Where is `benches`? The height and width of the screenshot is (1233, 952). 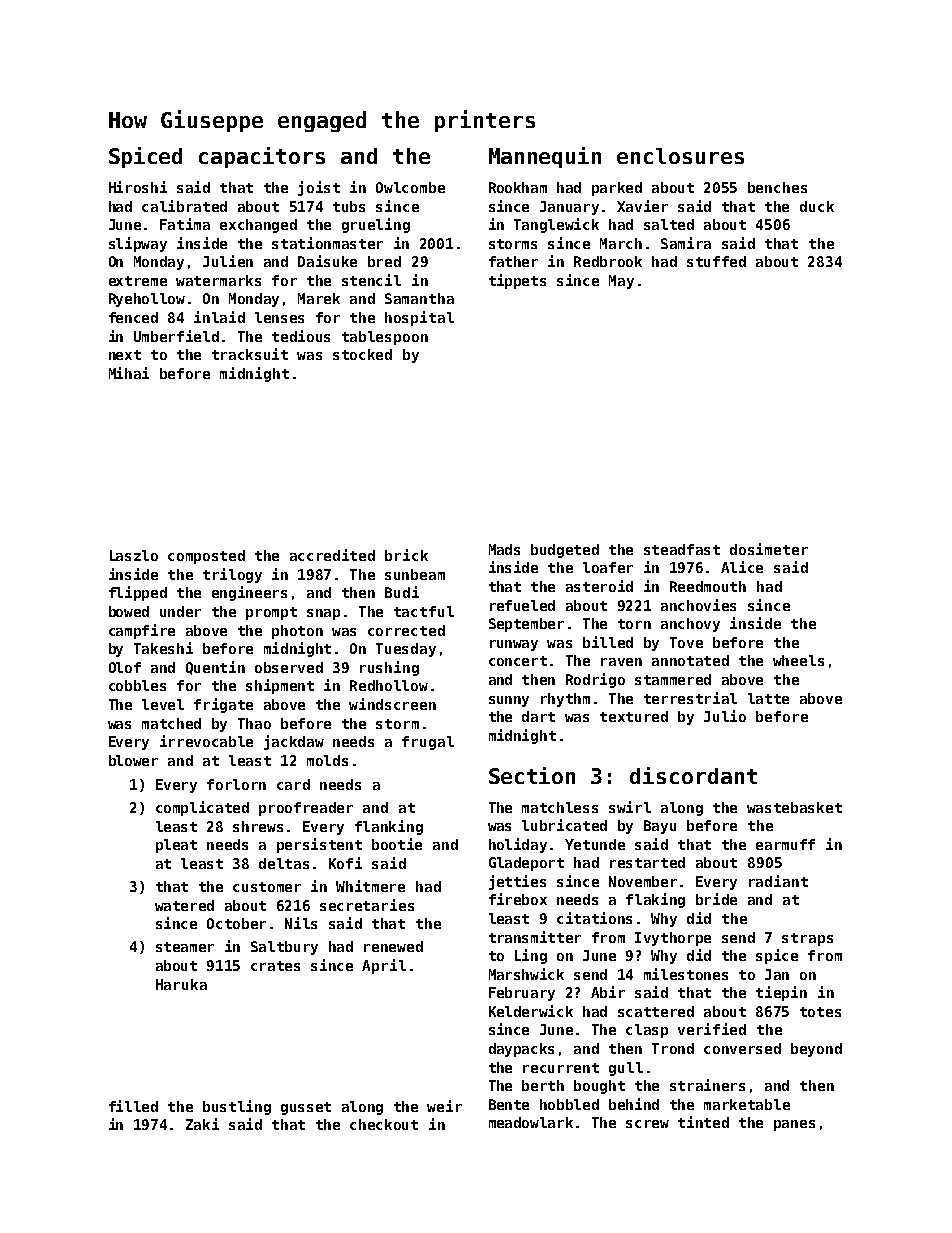 benches is located at coordinates (777, 187).
